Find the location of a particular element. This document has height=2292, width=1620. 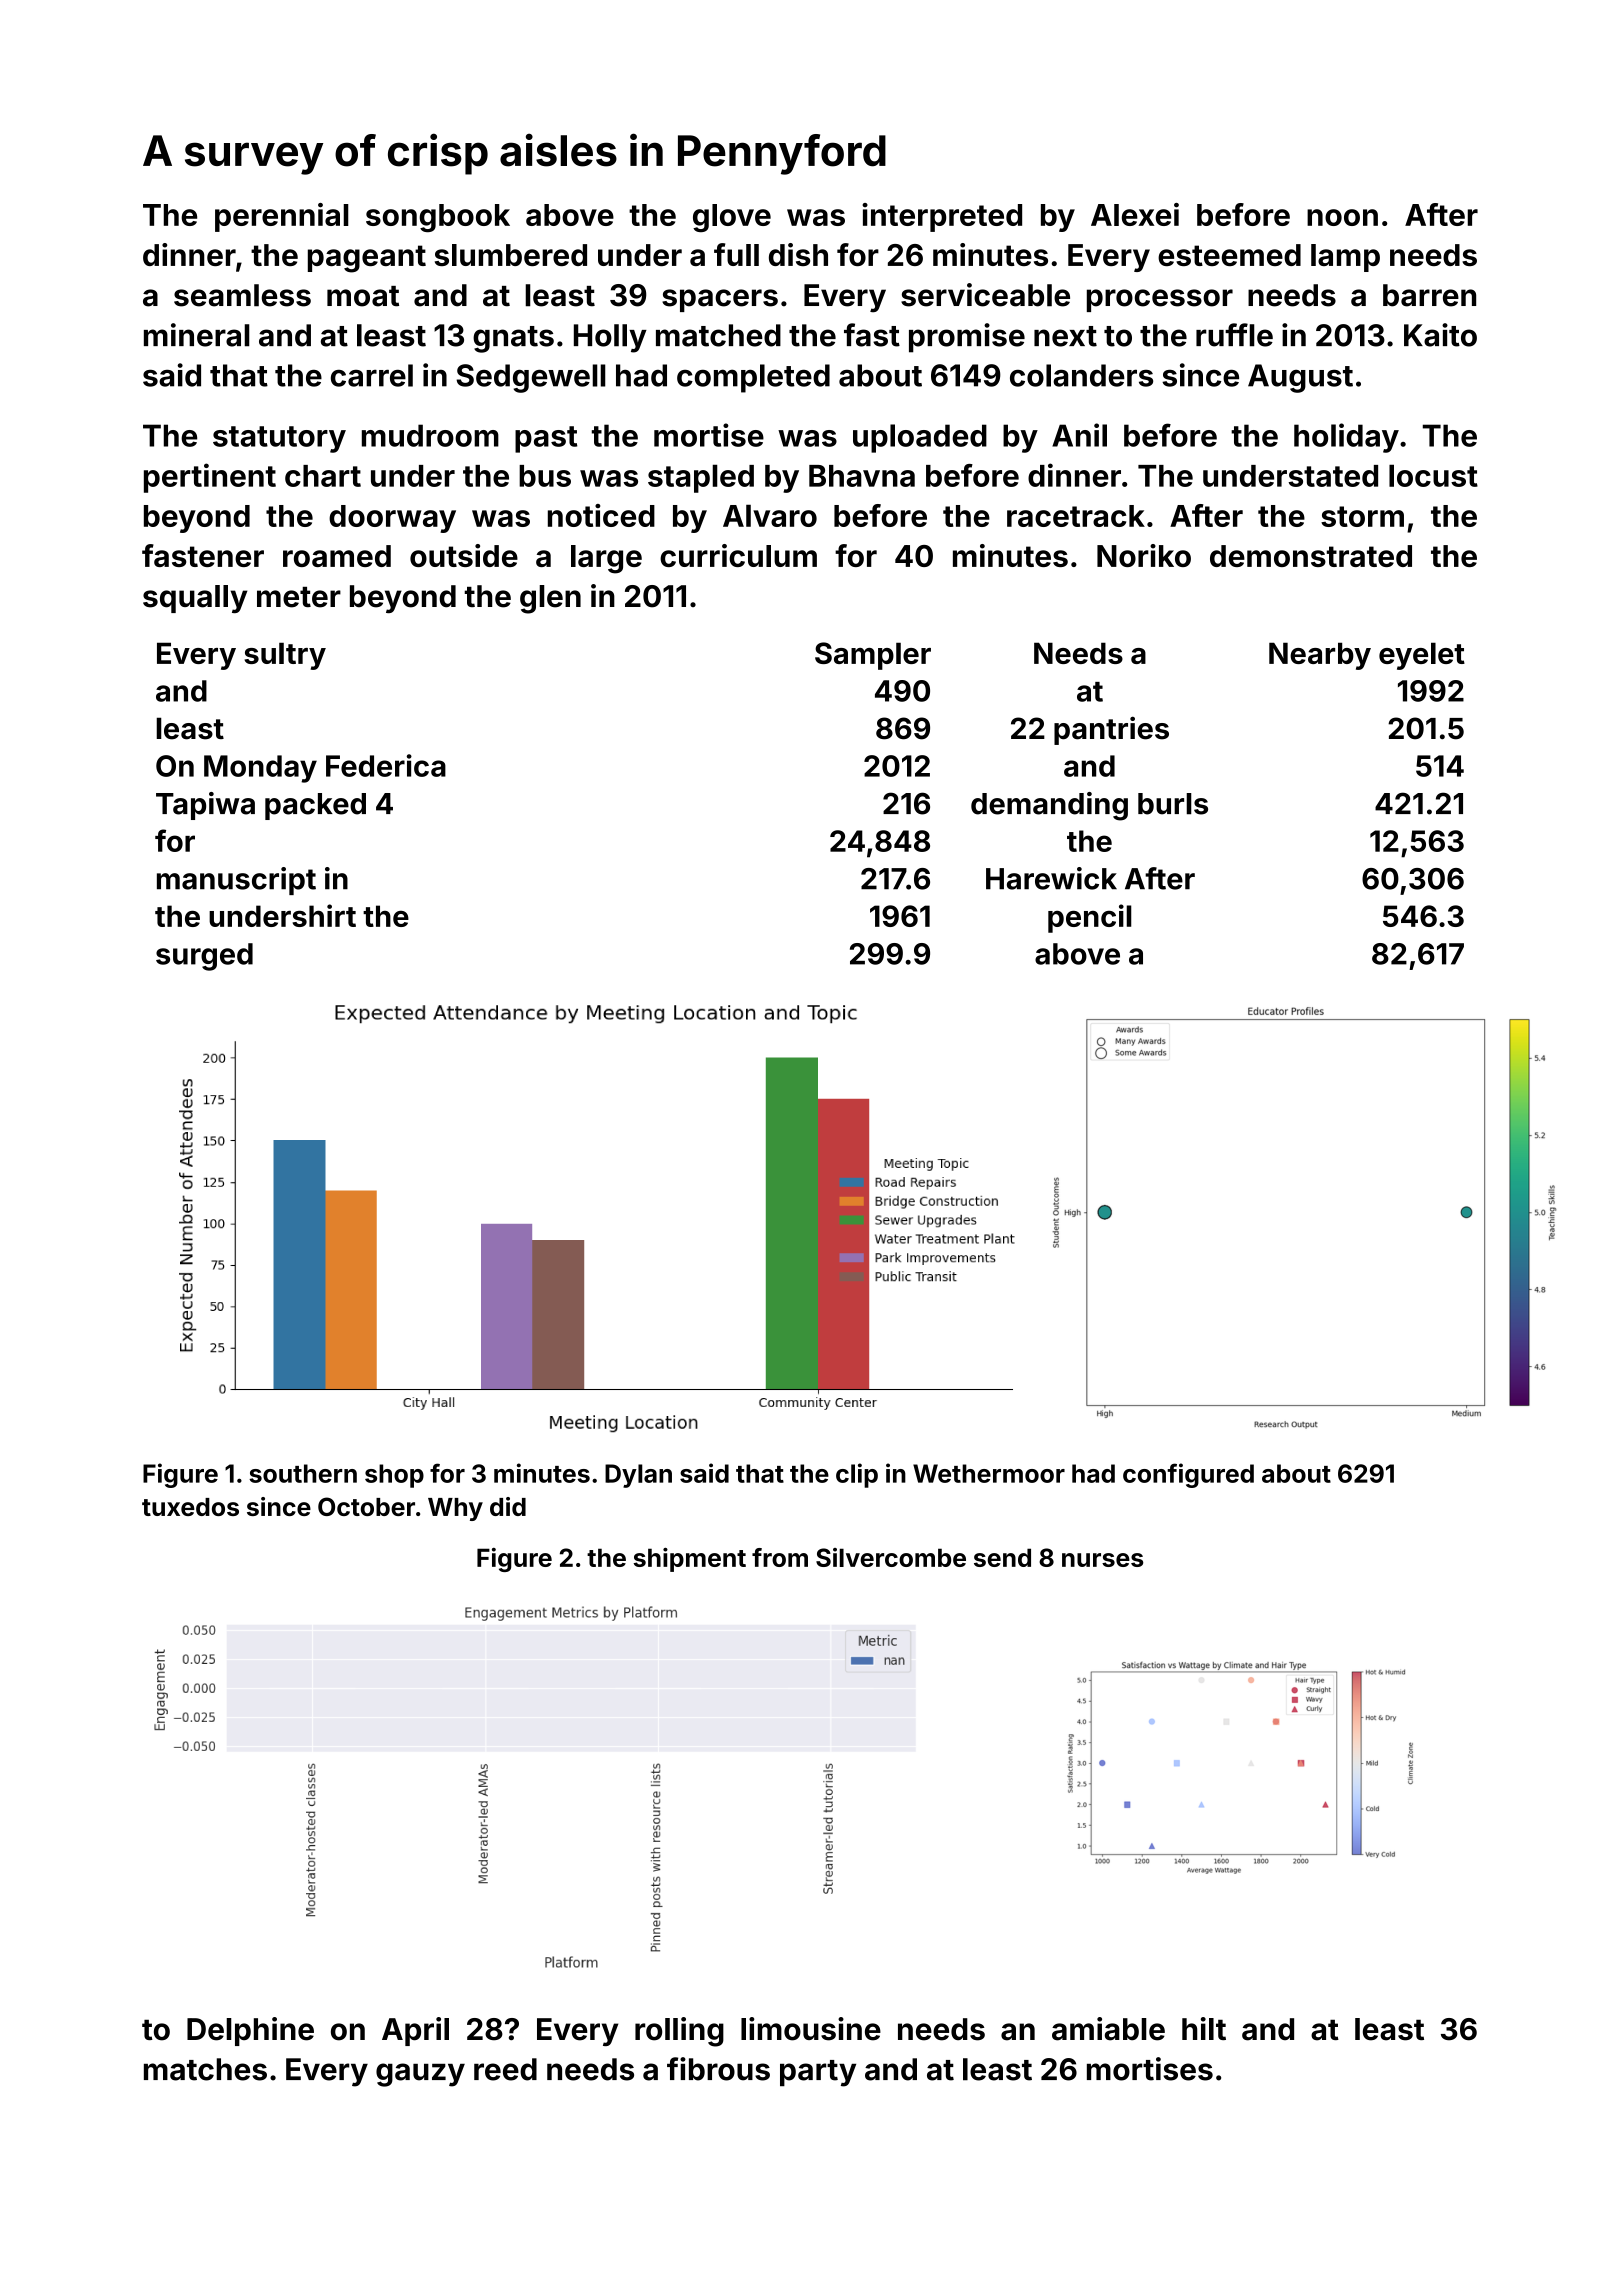

send is located at coordinates (1002, 1557).
